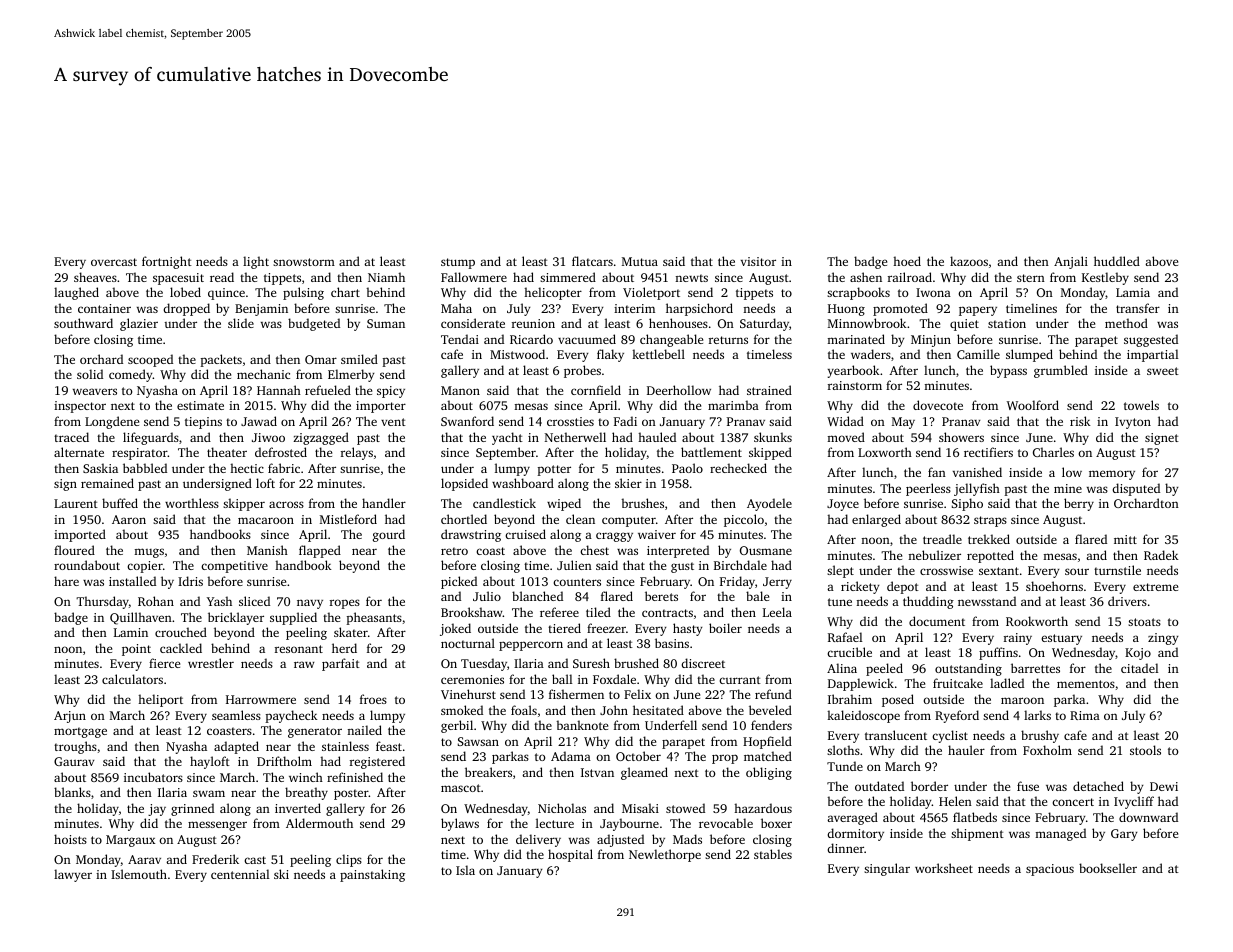  What do you see at coordinates (1054, 586) in the screenshot?
I see `shoehorns` at bounding box center [1054, 586].
